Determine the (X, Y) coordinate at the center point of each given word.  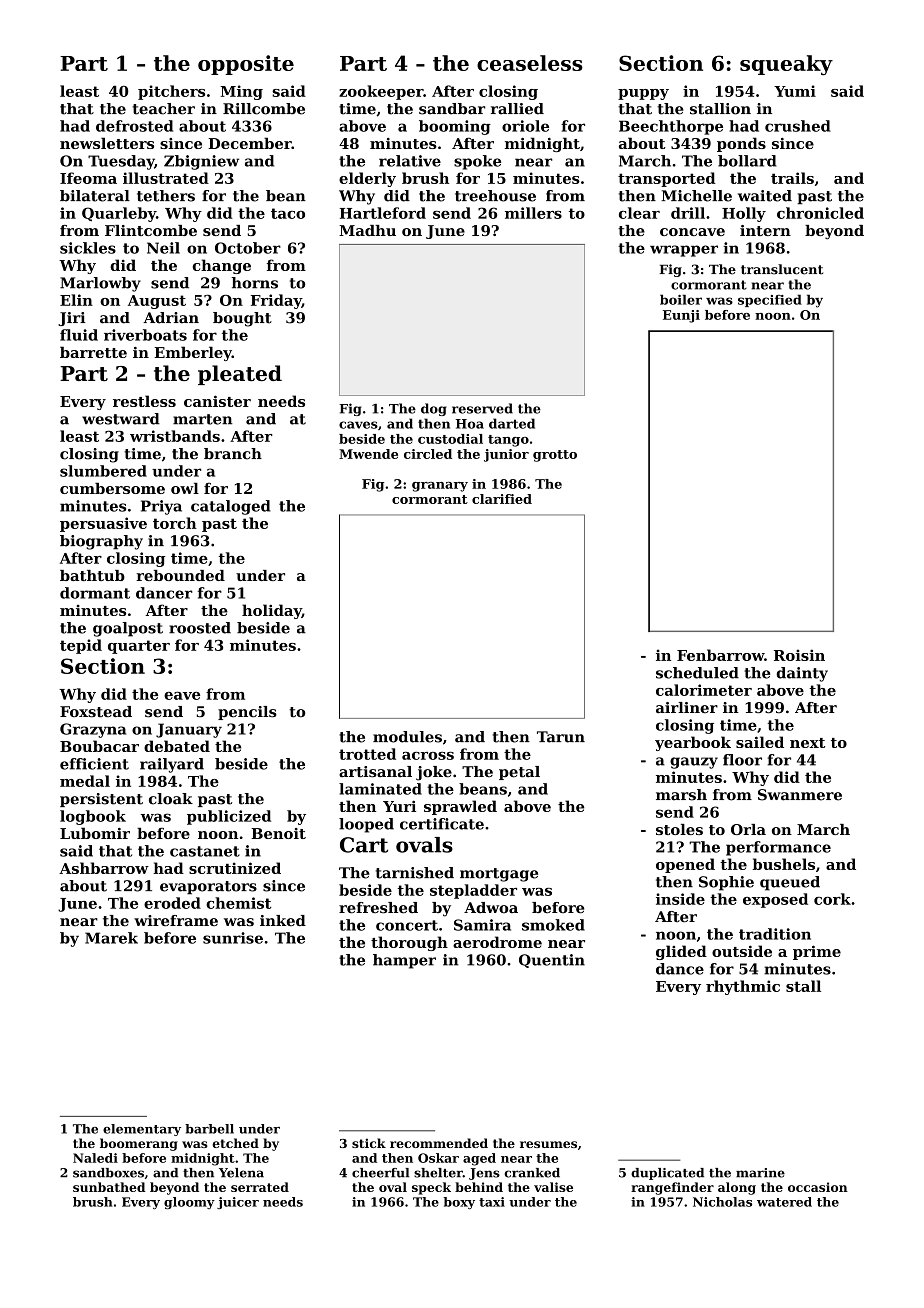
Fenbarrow (720, 655)
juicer (238, 1203)
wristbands (175, 436)
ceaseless (530, 63)
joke (434, 773)
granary (440, 487)
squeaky (786, 65)
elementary (142, 1130)
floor (742, 760)
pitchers (171, 92)
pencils (247, 713)
